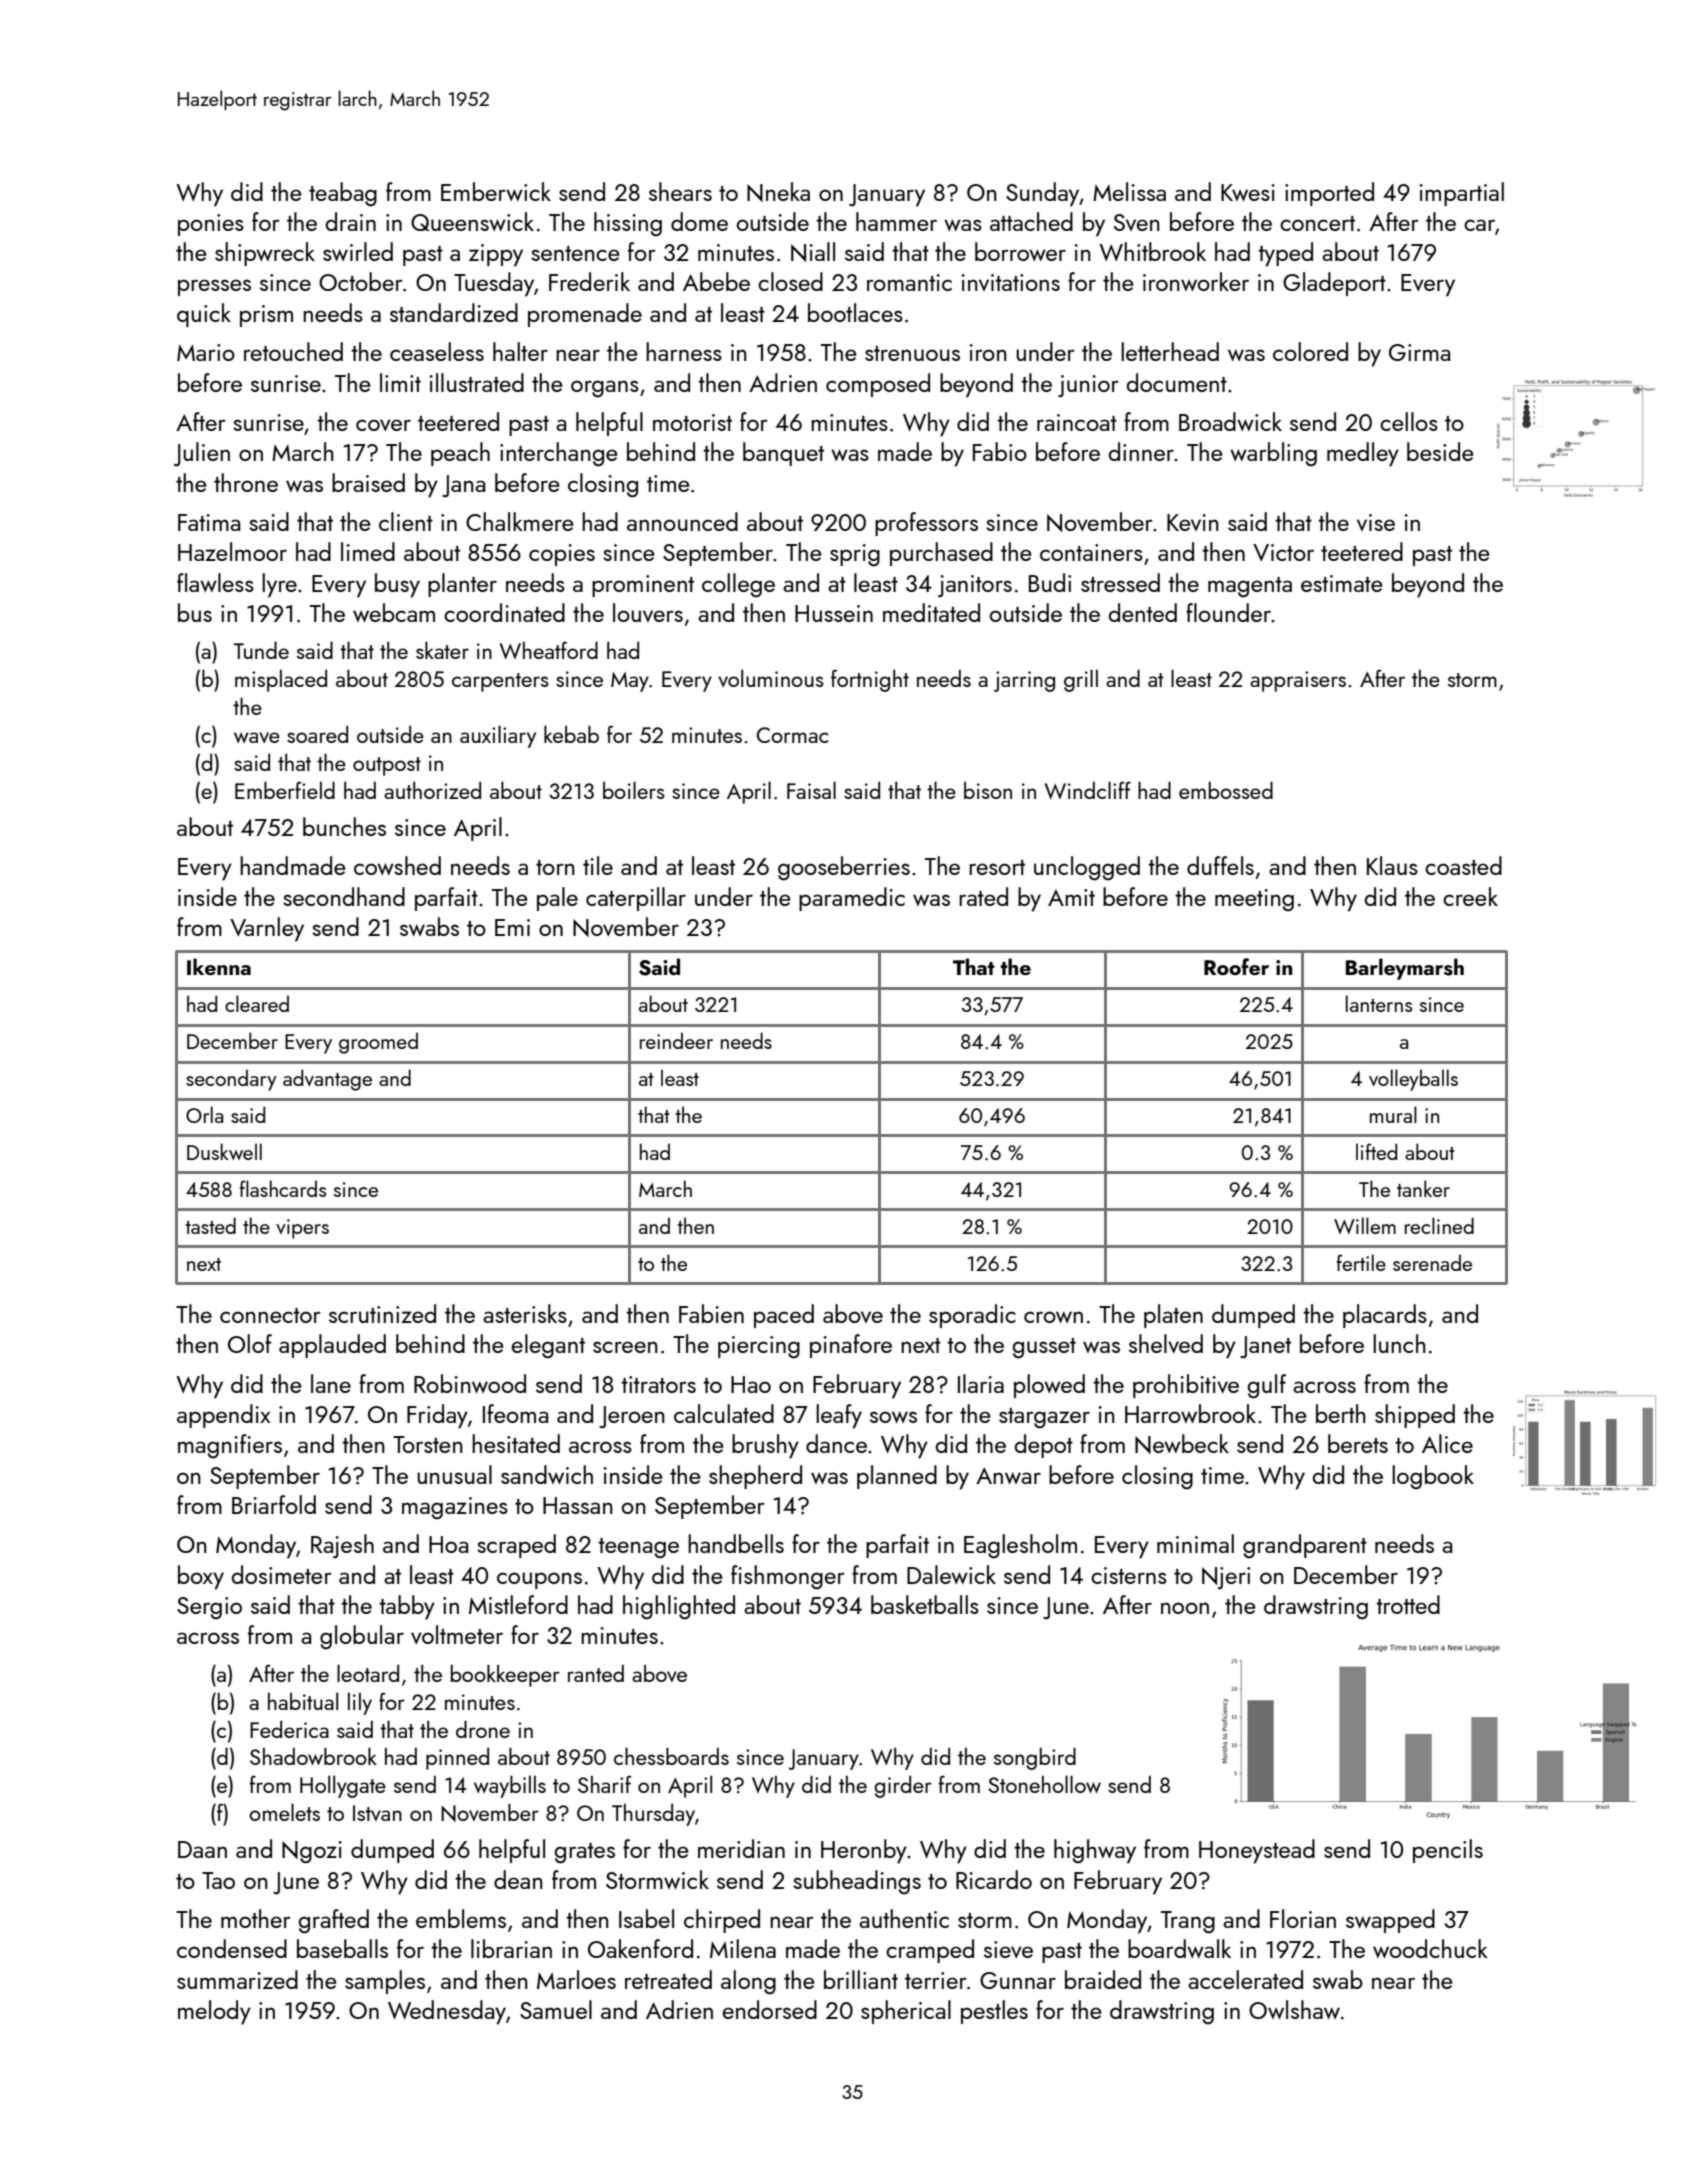 The image size is (1683, 2178). Describe the element at coordinates (680, 191) in the document. I see `shears` at that location.
